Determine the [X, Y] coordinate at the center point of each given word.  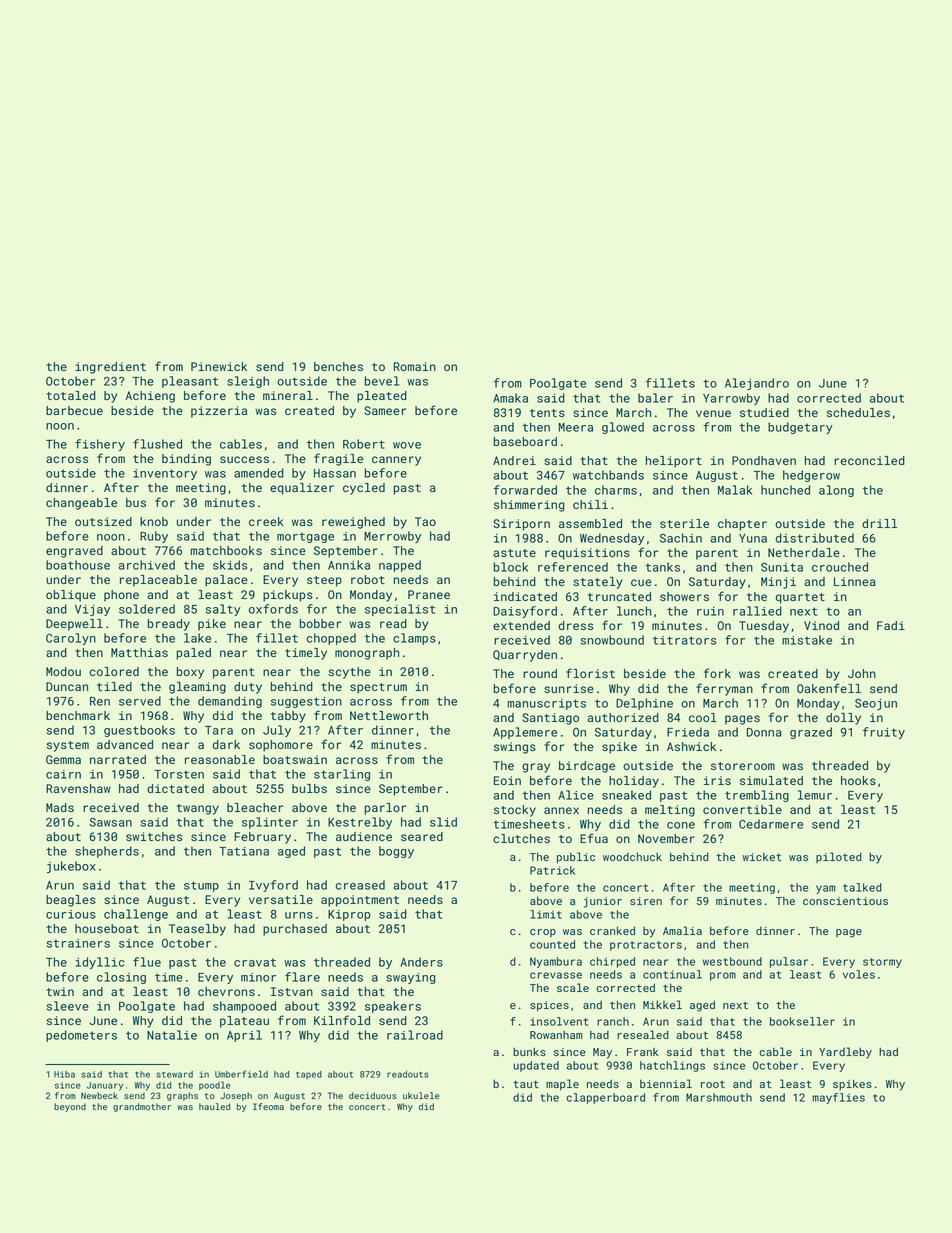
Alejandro [757, 384]
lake [197, 638]
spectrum [378, 688]
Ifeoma [268, 1106]
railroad [415, 1035]
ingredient [110, 368]
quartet [800, 598]
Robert [364, 444]
